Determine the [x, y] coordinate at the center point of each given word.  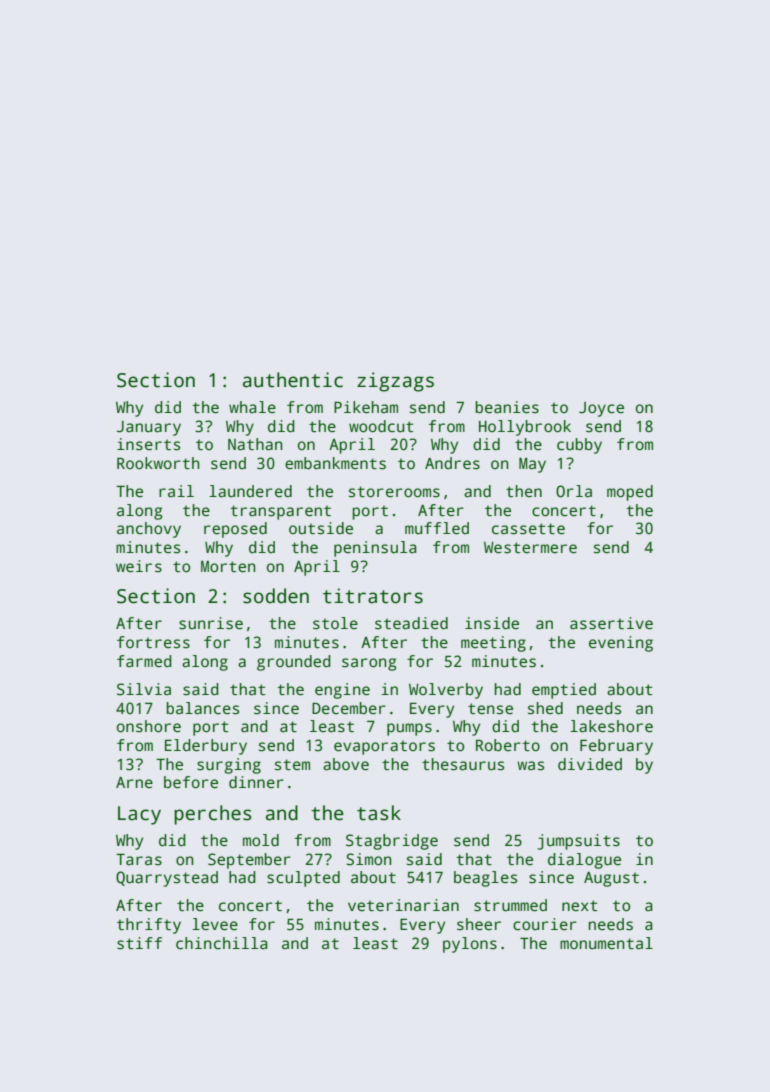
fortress [153, 642]
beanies [507, 407]
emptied [564, 691]
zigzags [395, 382]
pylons [470, 945]
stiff [139, 943]
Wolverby [446, 691]
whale [252, 407]
